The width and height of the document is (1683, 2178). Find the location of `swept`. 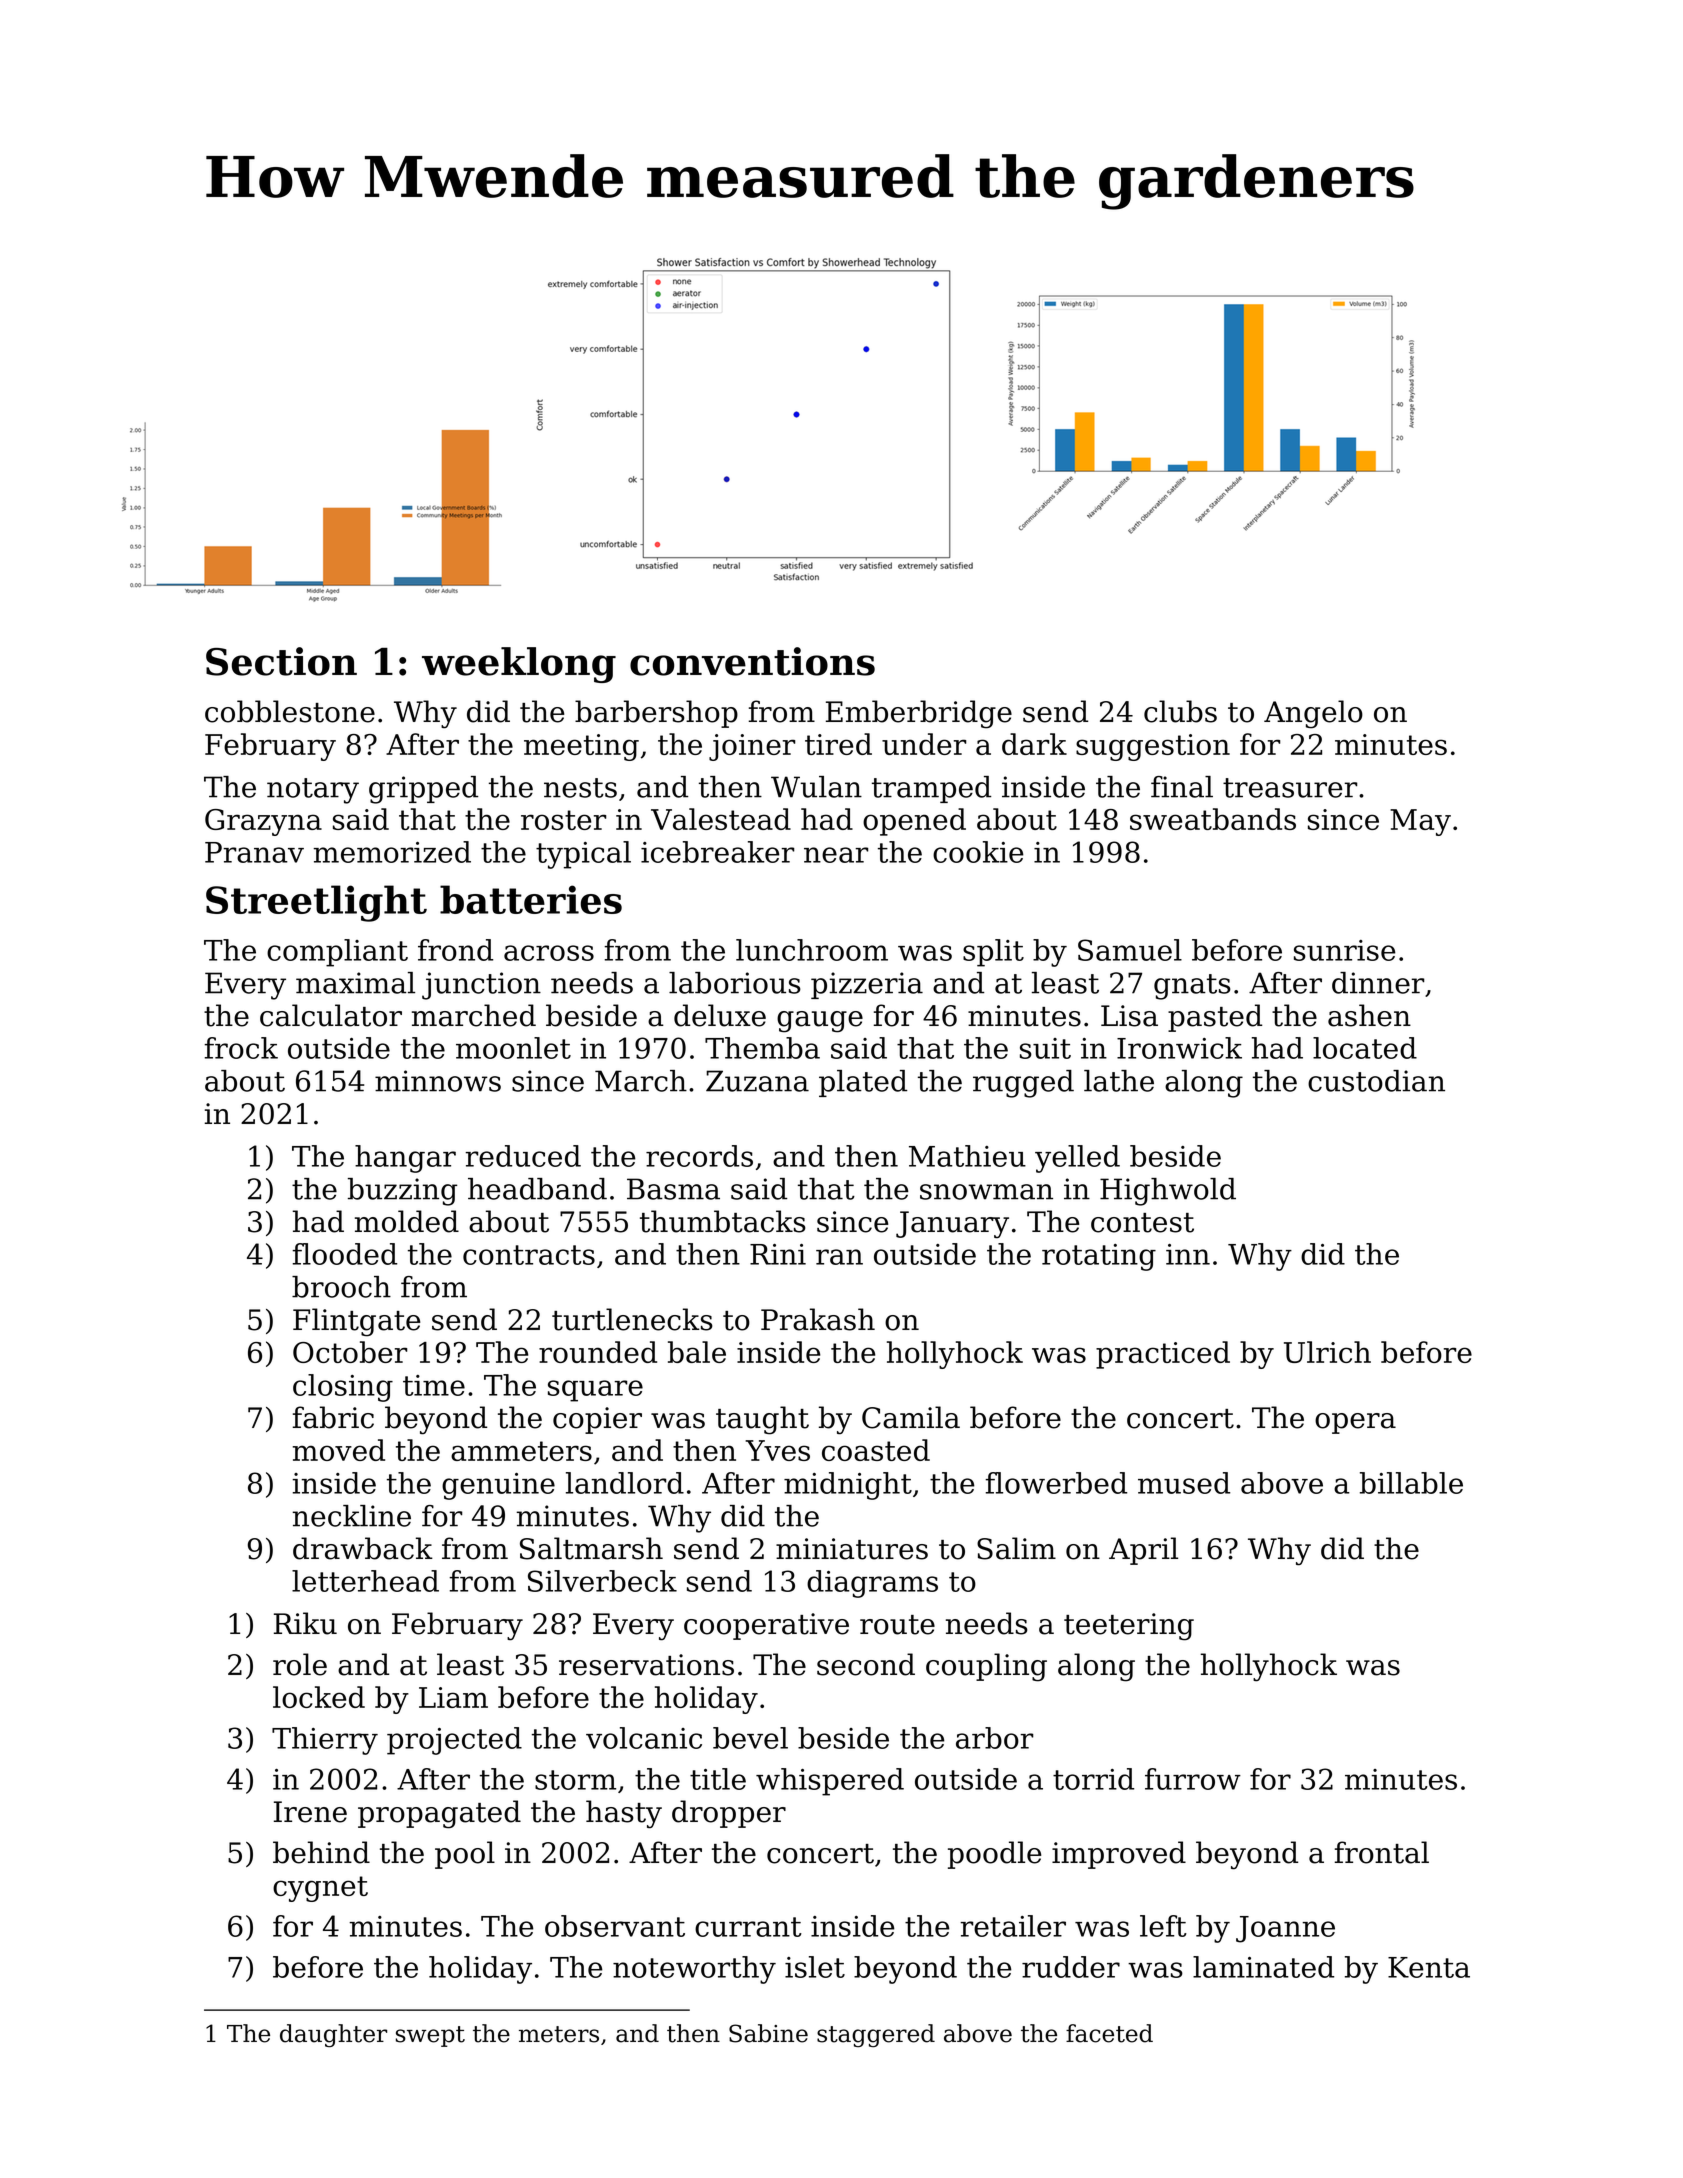

swept is located at coordinates (430, 2036).
